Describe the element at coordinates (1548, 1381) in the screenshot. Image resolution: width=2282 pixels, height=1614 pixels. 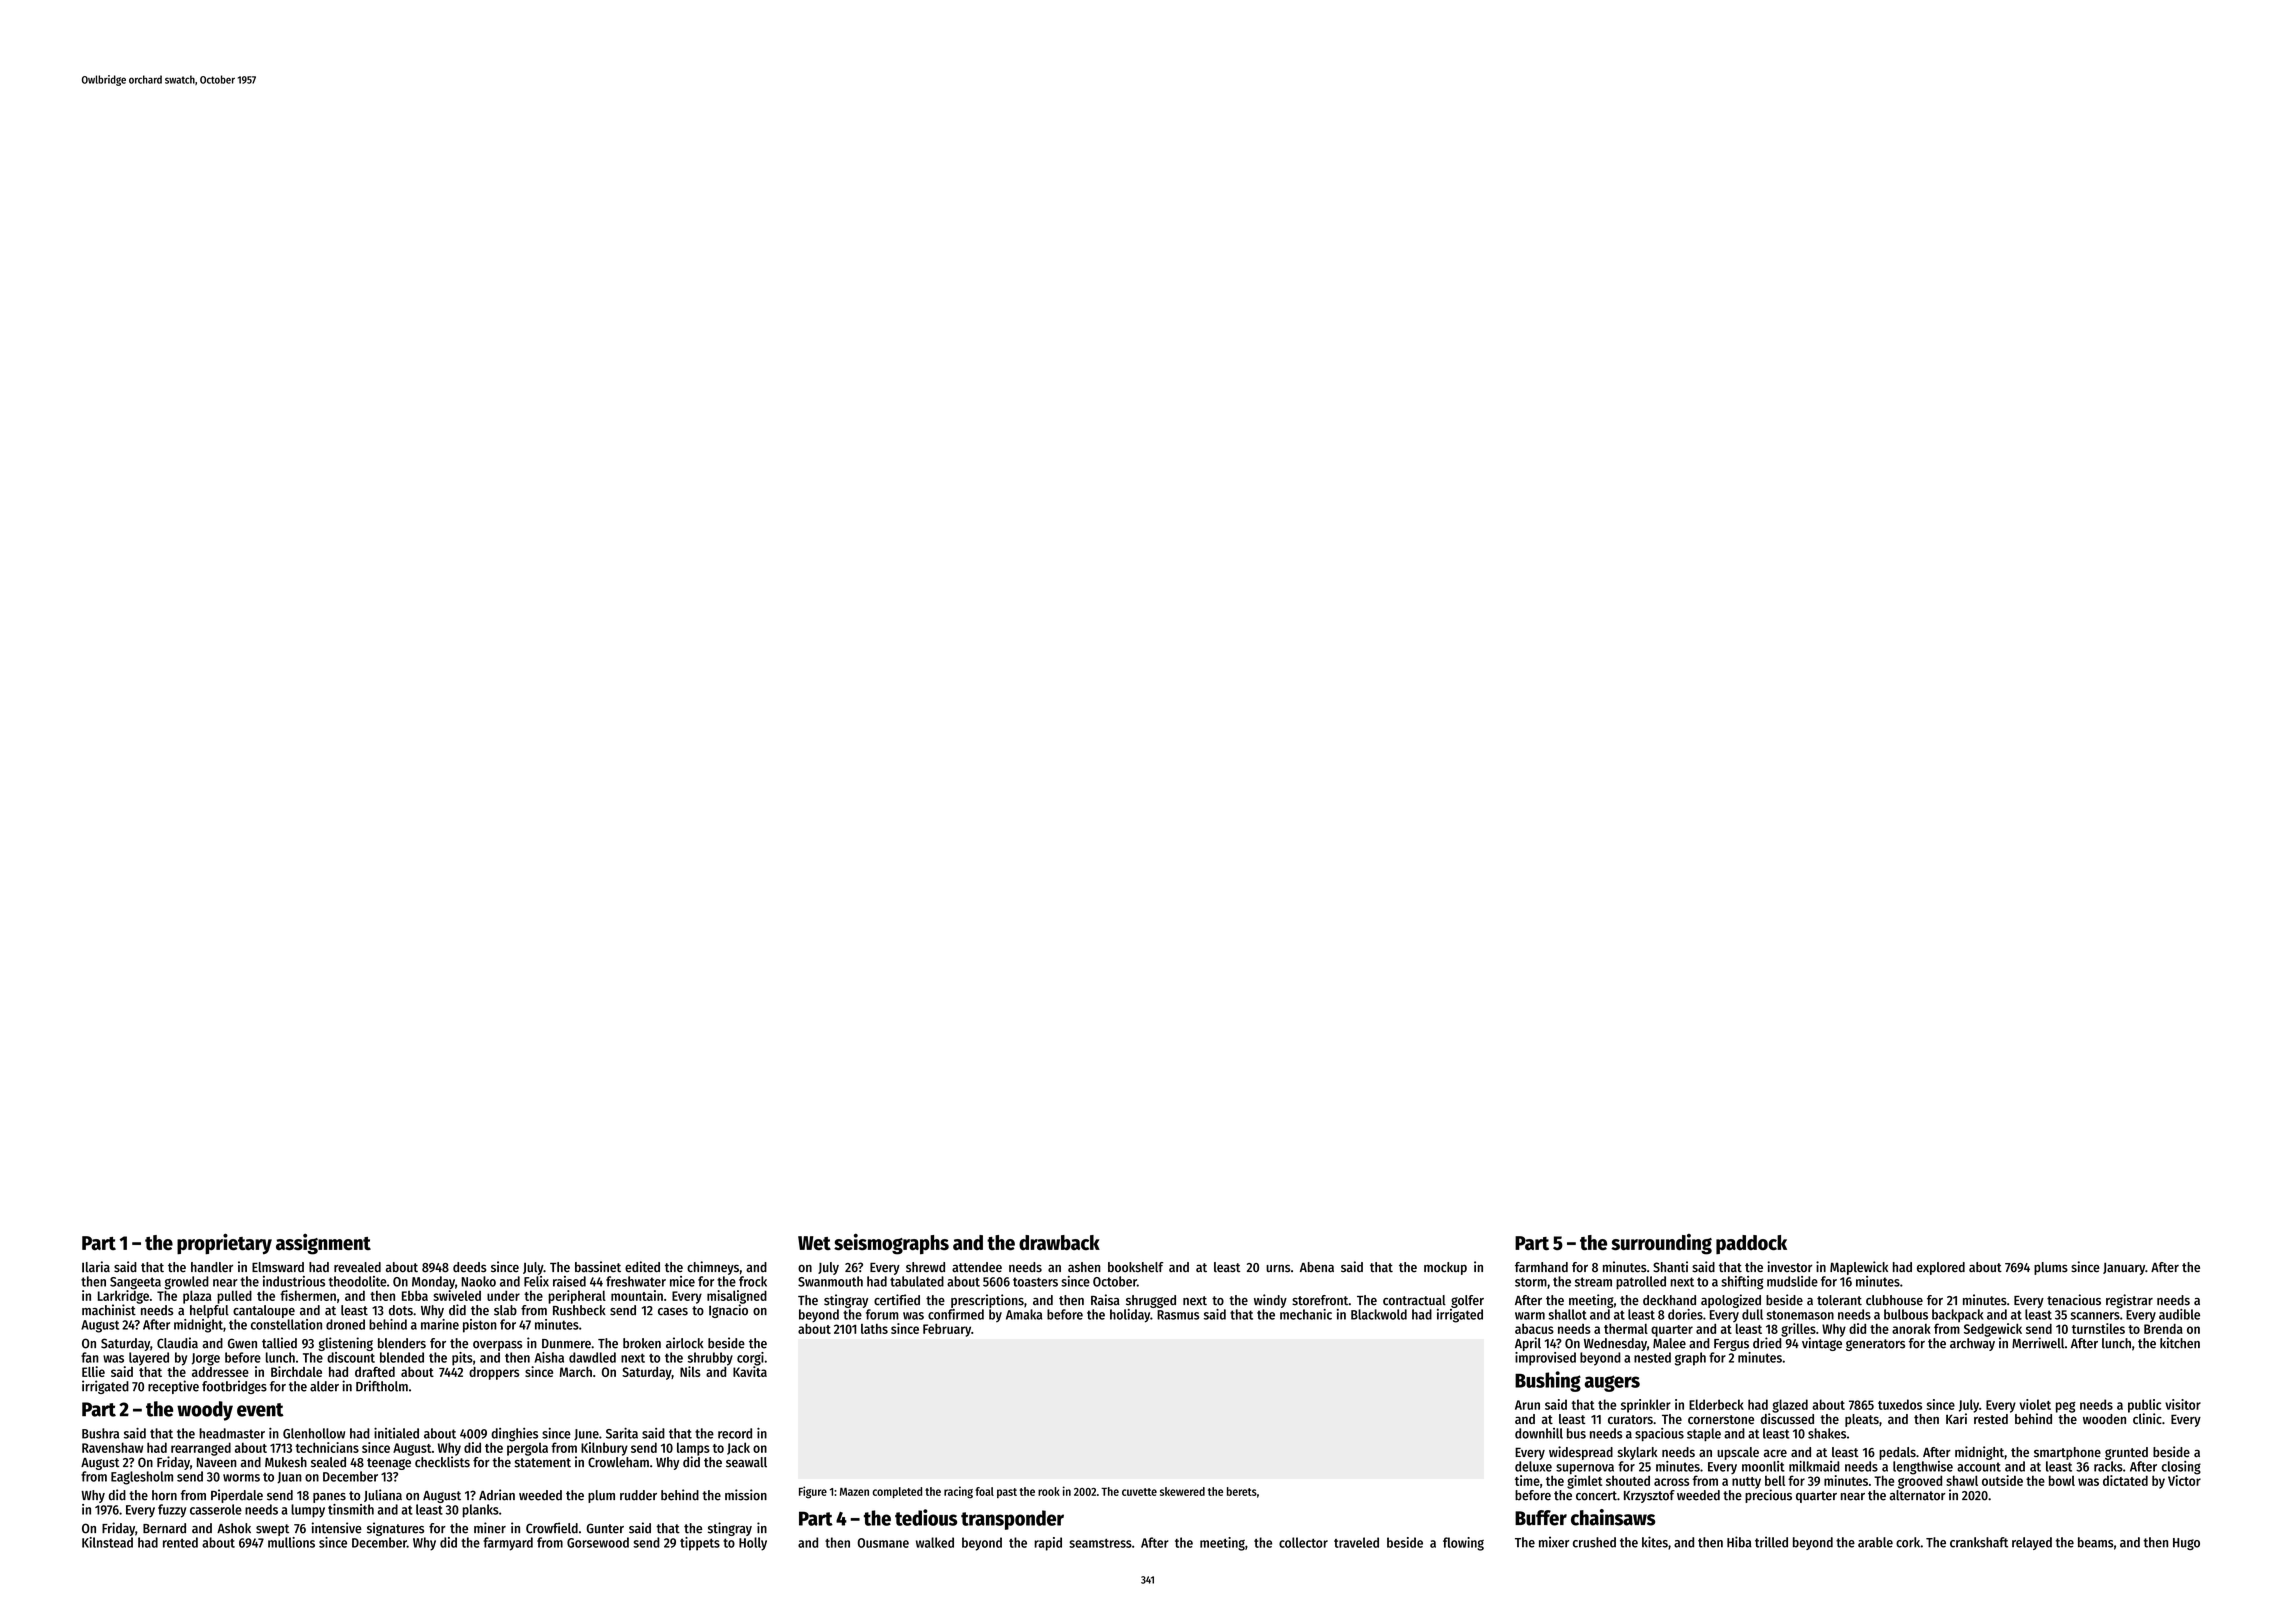
I see `Bushing` at that location.
